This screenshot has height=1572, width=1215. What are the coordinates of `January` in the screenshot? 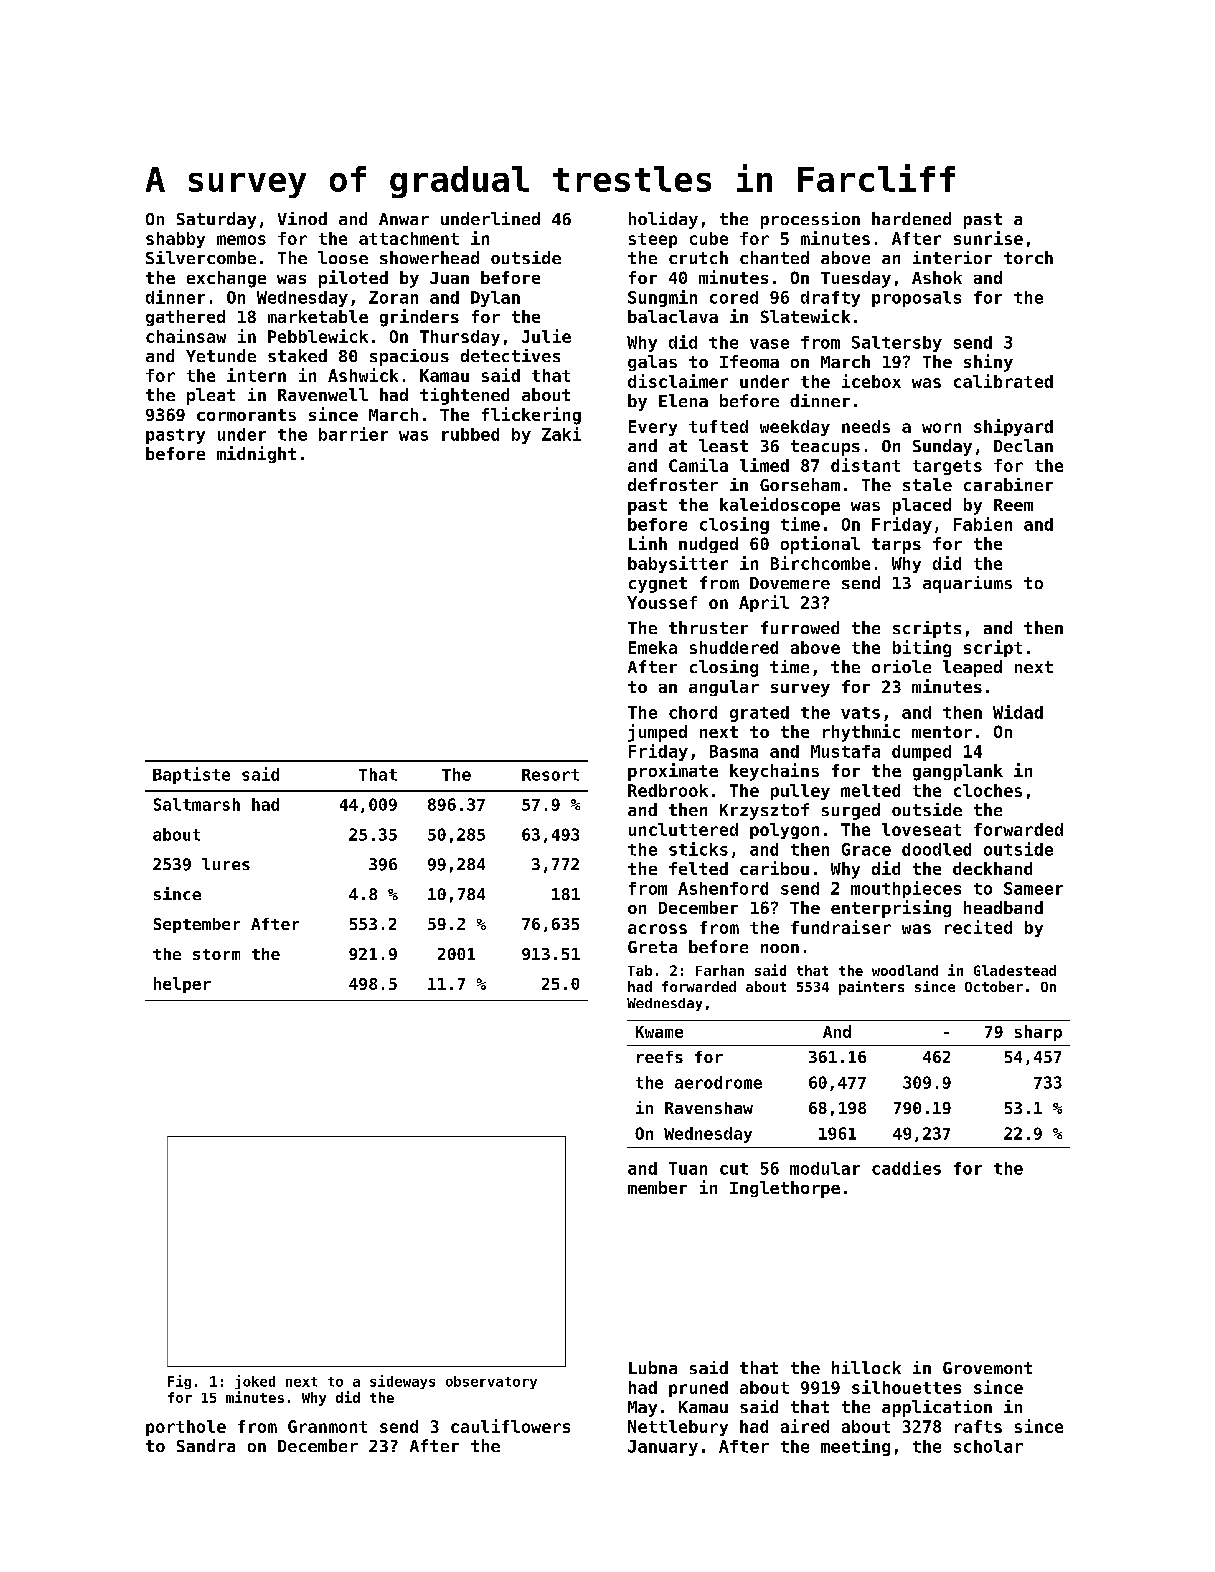 It's located at (663, 1448).
